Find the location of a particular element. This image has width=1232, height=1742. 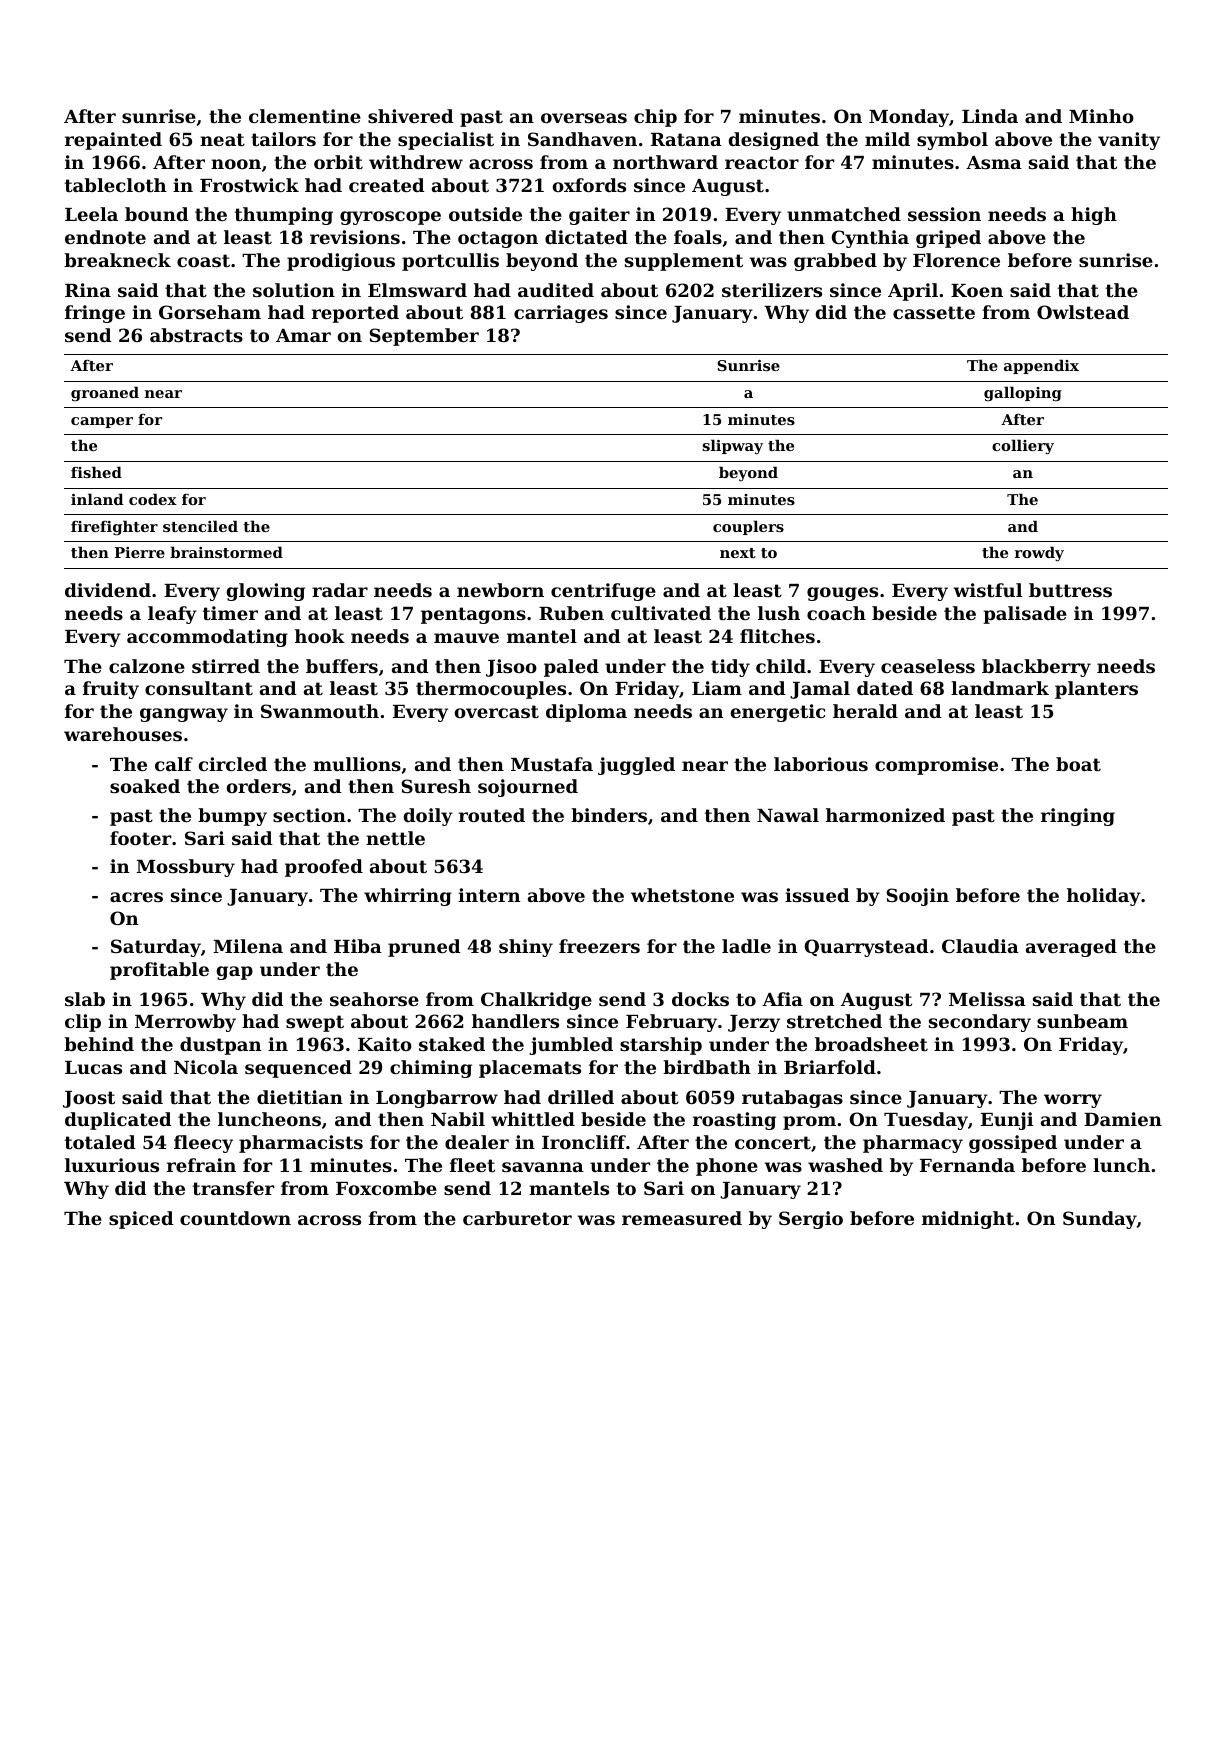

intern is located at coordinates (489, 895).
